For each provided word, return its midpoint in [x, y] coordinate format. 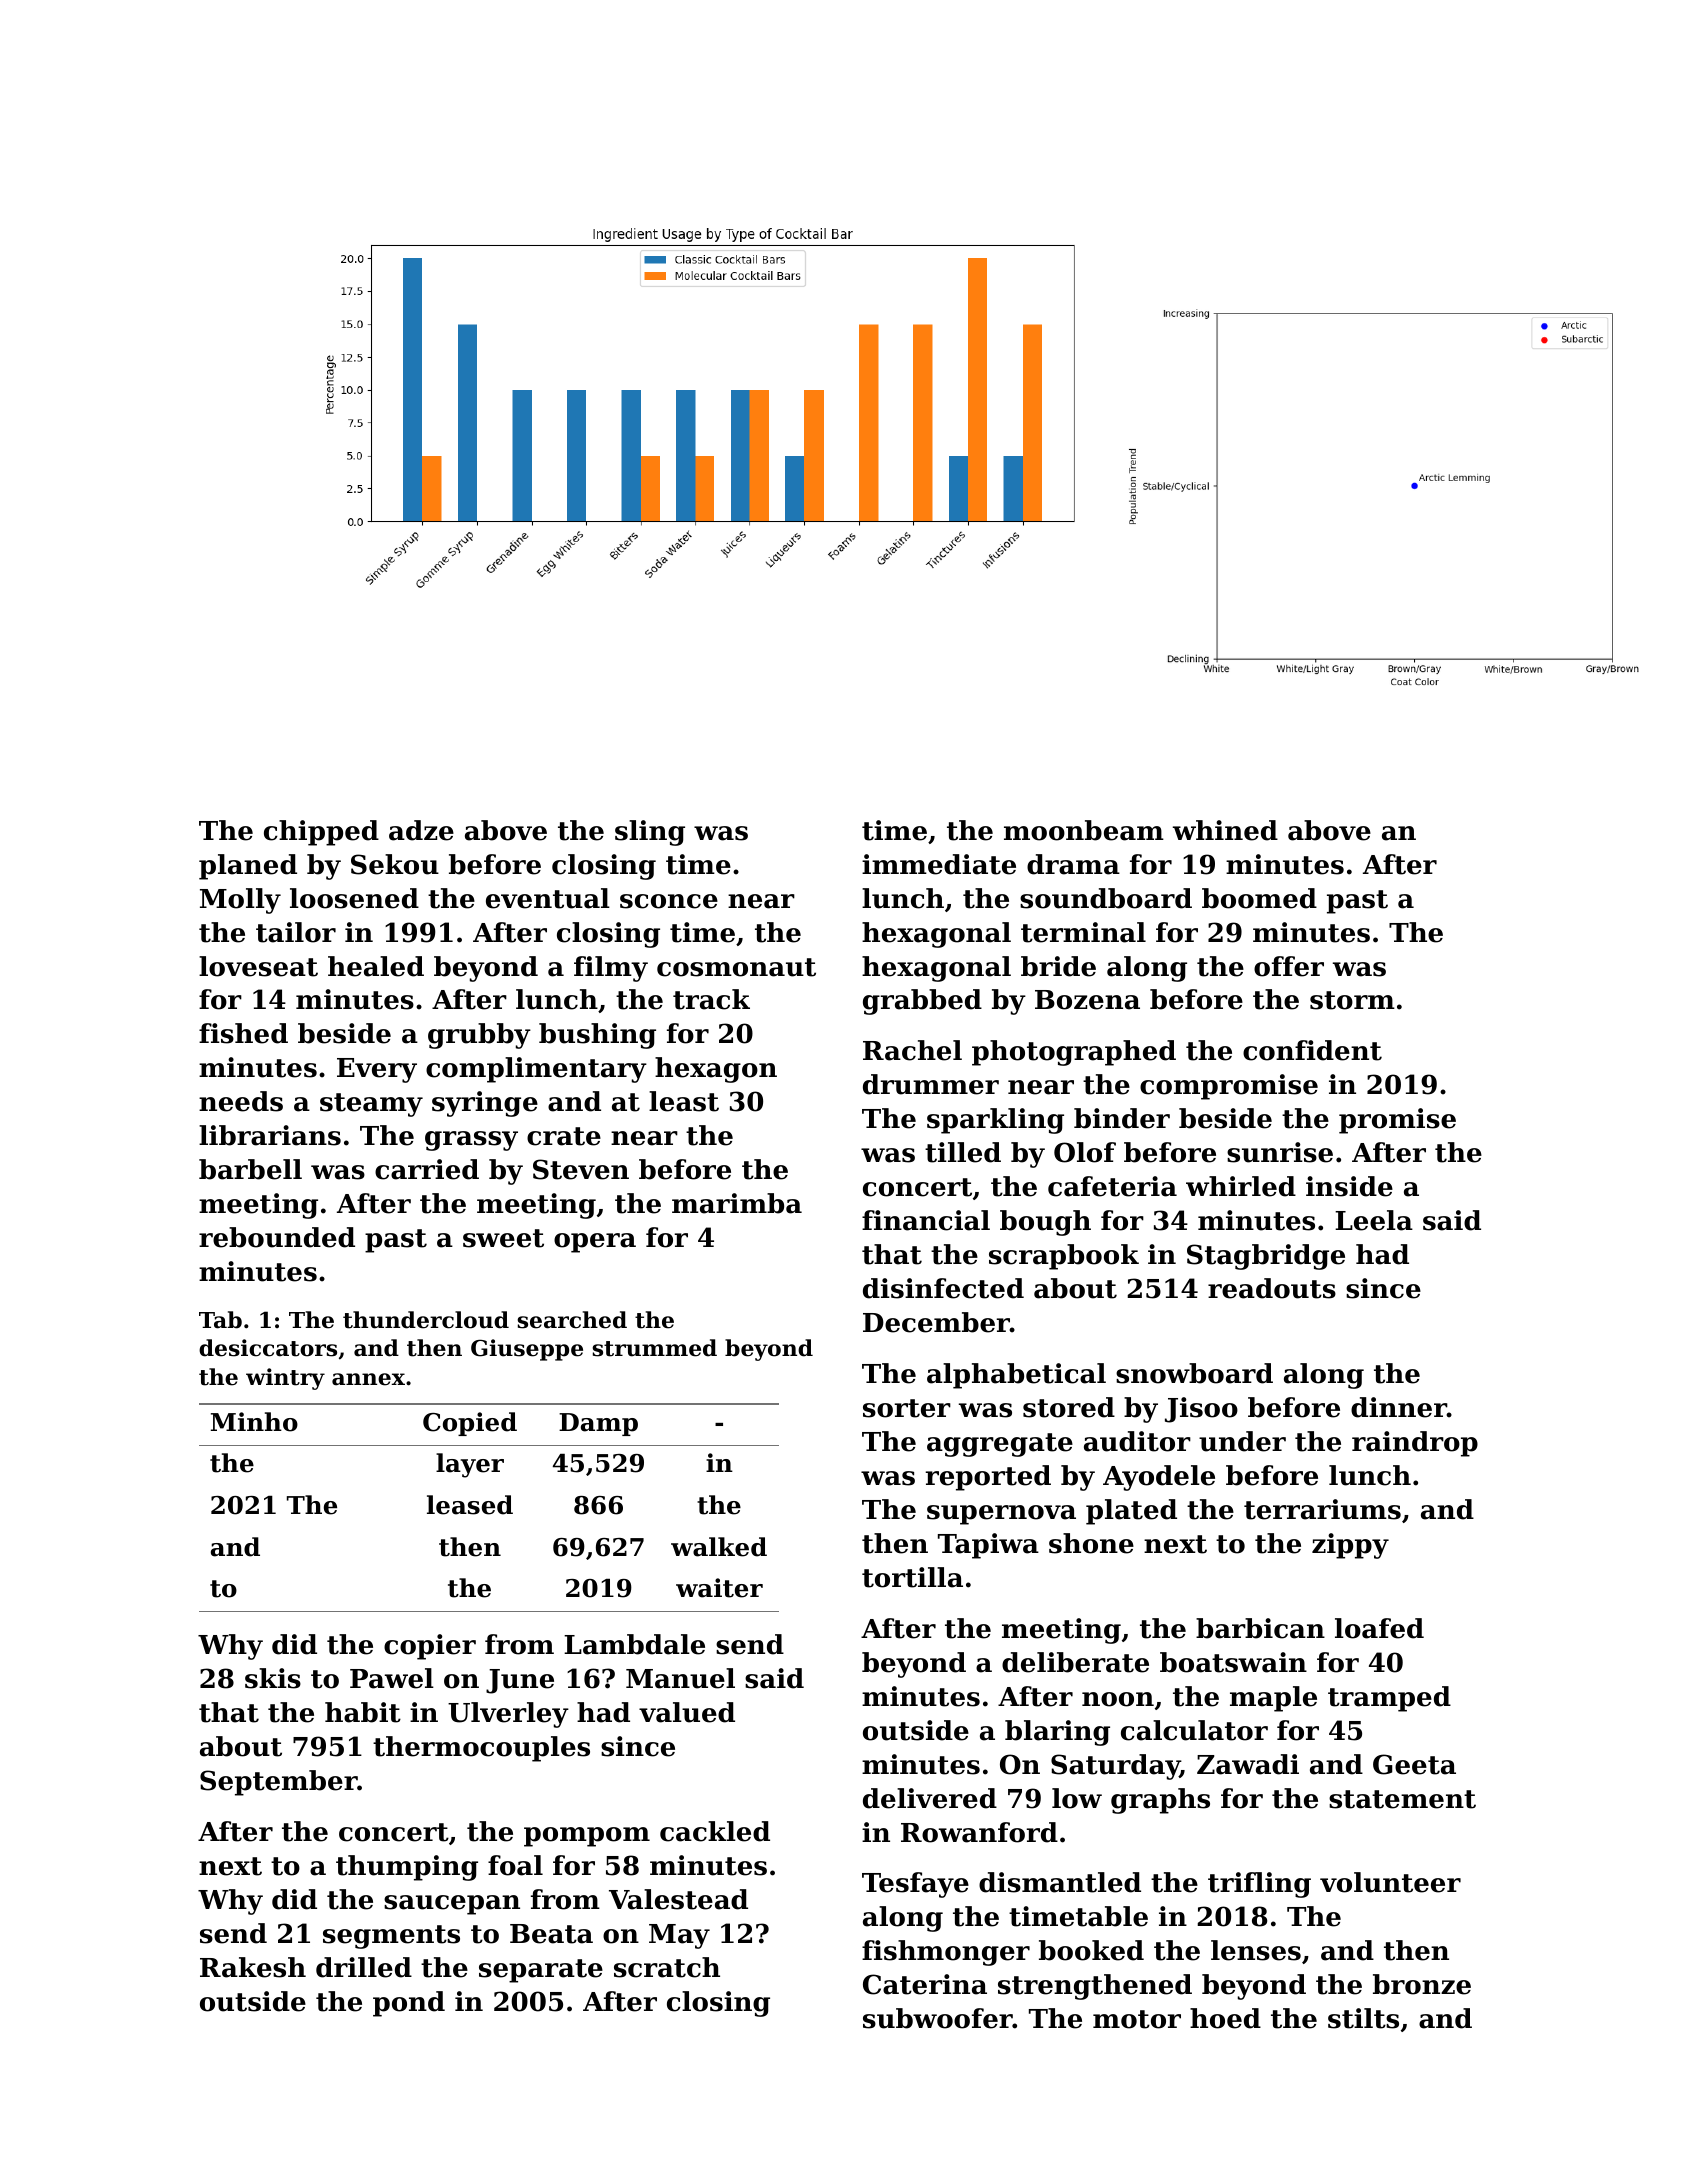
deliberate [1075, 1662]
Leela [1374, 1220]
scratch [667, 1967]
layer [470, 1465]
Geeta [1414, 1764]
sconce [669, 901]
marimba [737, 1203]
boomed [1259, 898]
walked [719, 1547]
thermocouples [481, 1749]
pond [409, 2004]
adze [421, 830]
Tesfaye [915, 1885]
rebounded [277, 1237]
